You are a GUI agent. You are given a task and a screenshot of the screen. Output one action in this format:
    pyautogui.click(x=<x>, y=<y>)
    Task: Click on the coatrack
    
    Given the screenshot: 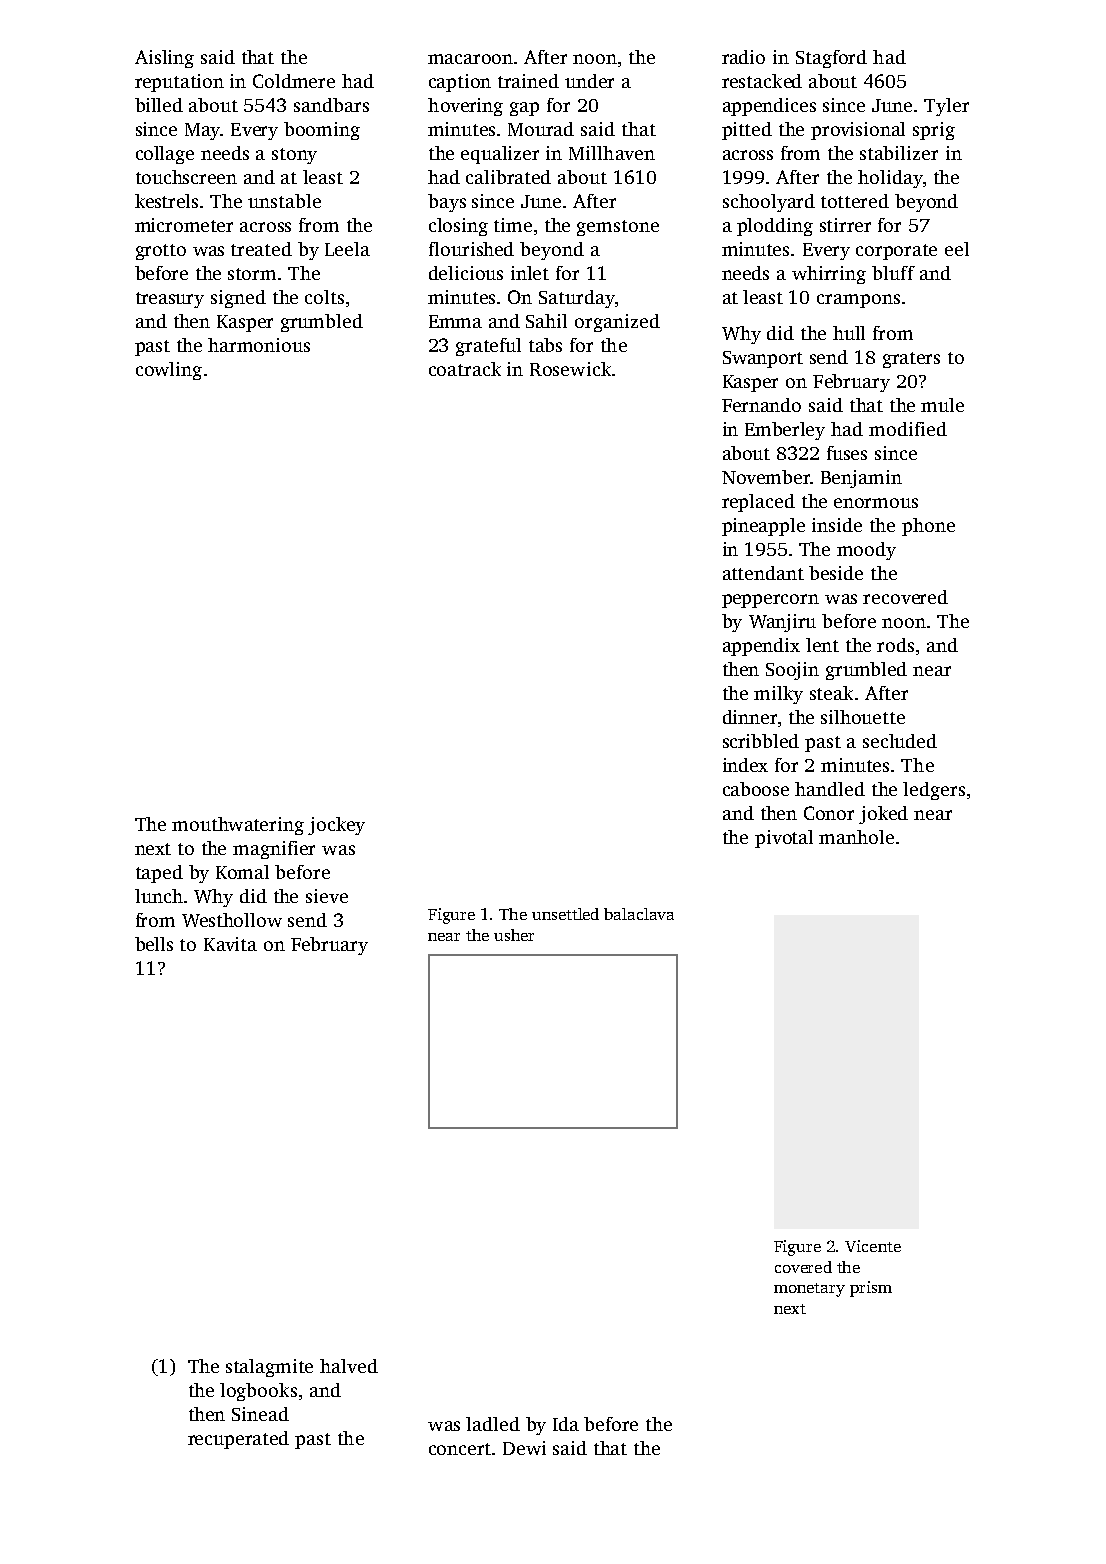 What is the action you would take?
    pyautogui.click(x=465, y=369)
